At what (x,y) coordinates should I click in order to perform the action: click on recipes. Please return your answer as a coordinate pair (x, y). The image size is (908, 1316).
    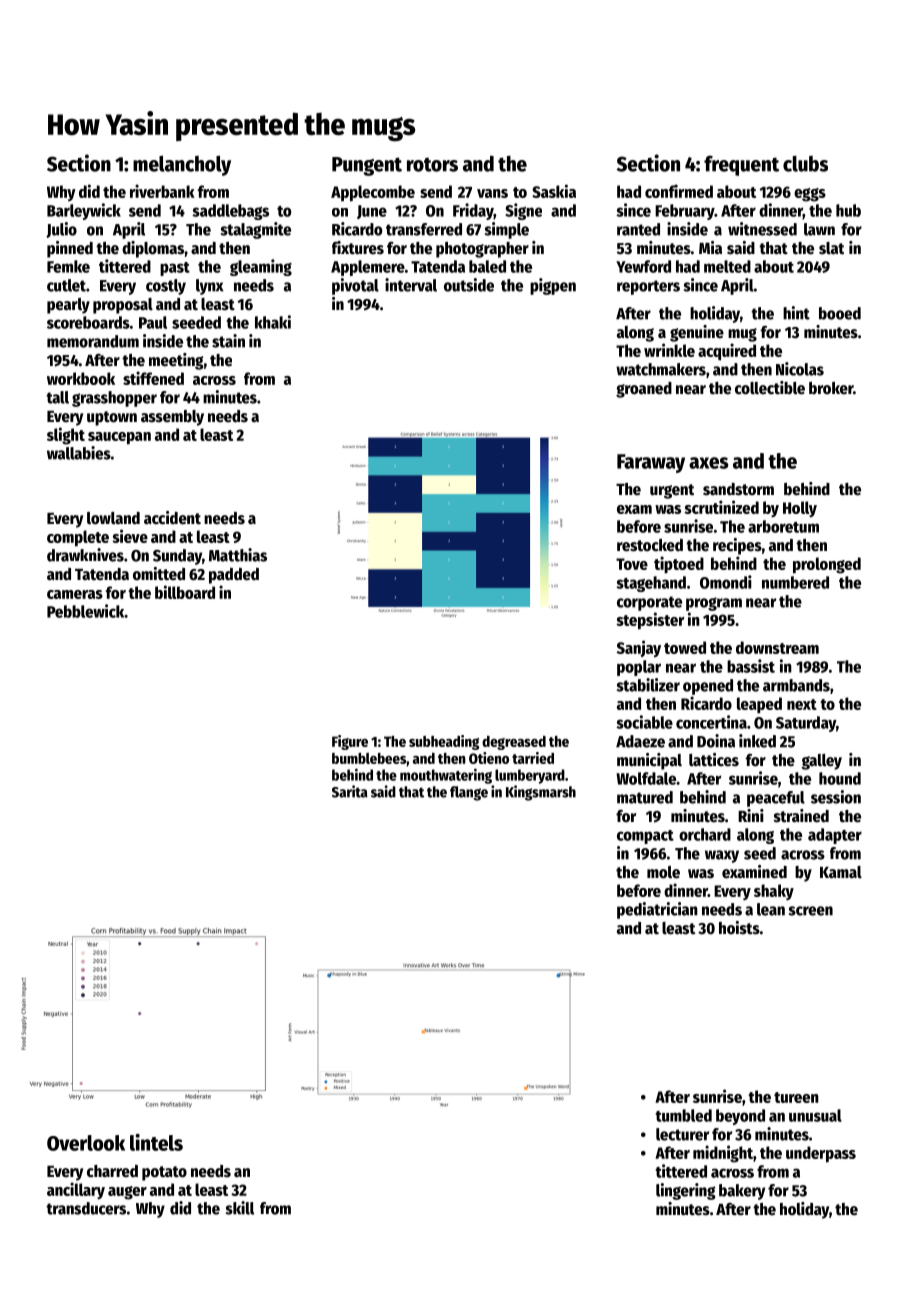
    Looking at the image, I should click on (737, 546).
